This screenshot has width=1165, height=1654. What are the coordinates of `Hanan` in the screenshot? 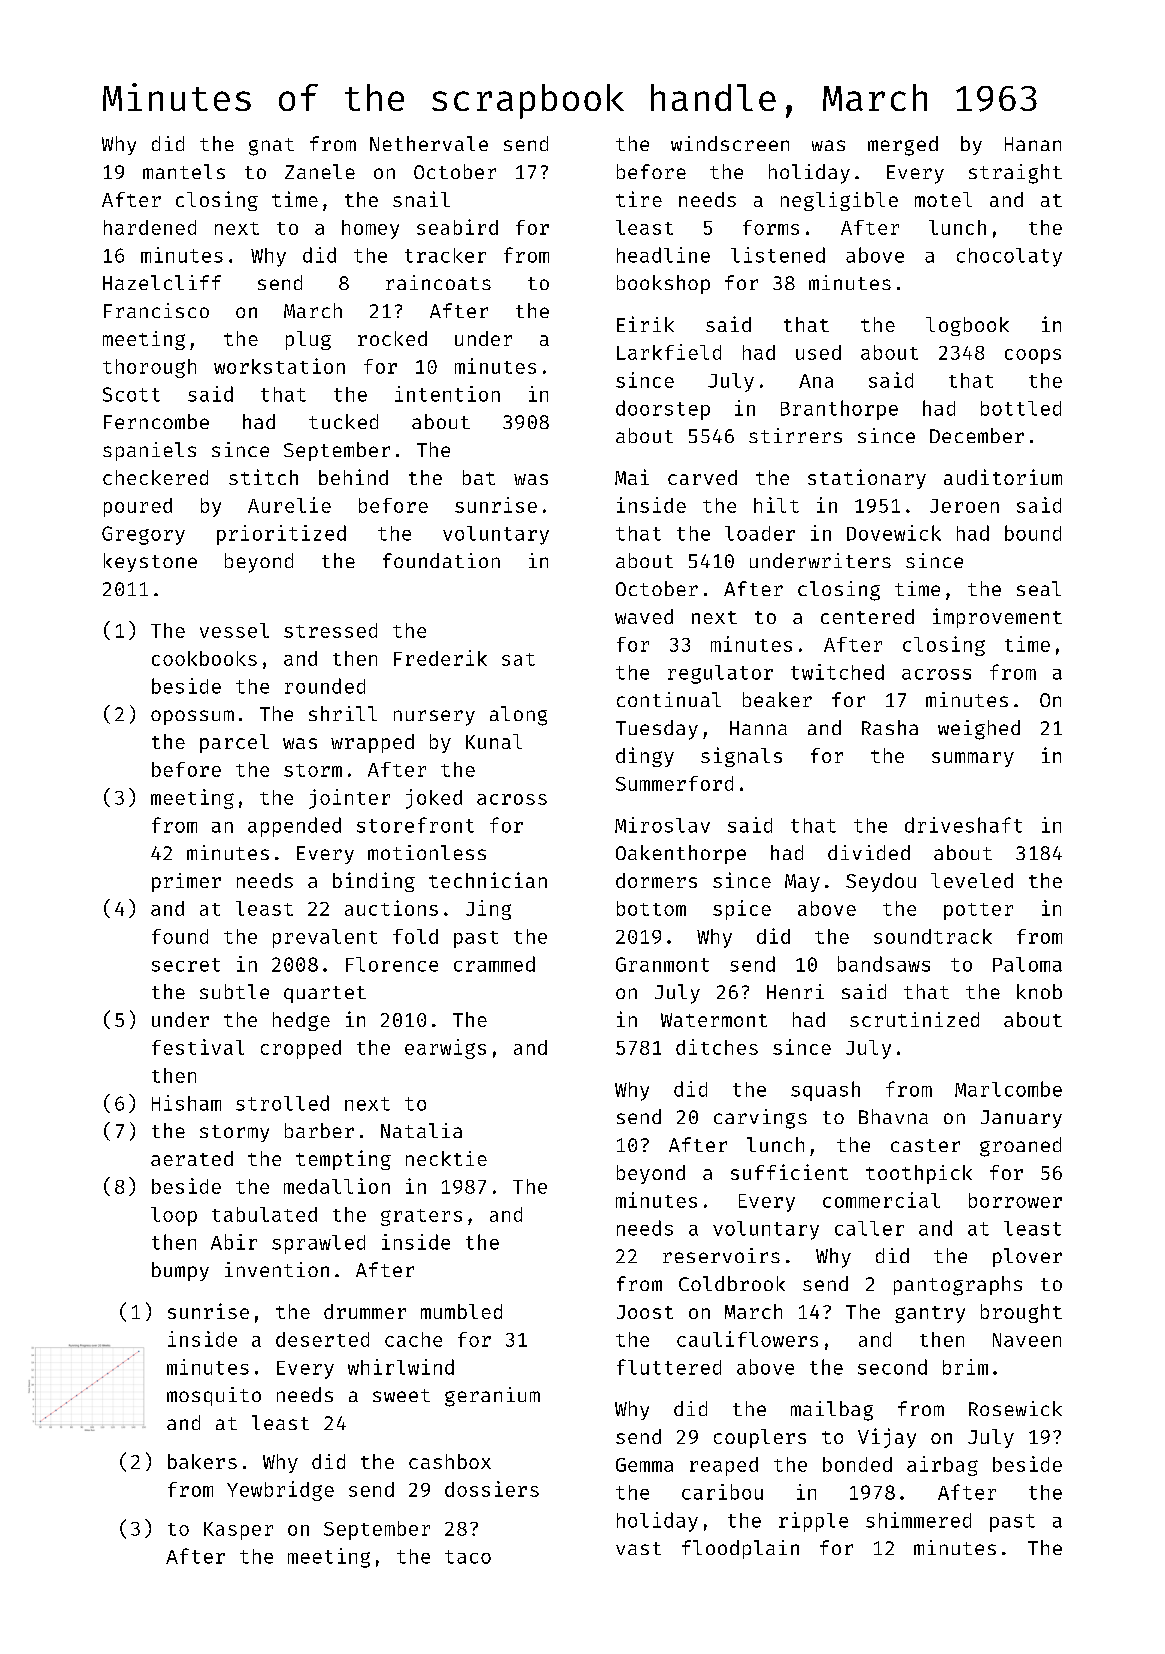 It's located at (1033, 144).
